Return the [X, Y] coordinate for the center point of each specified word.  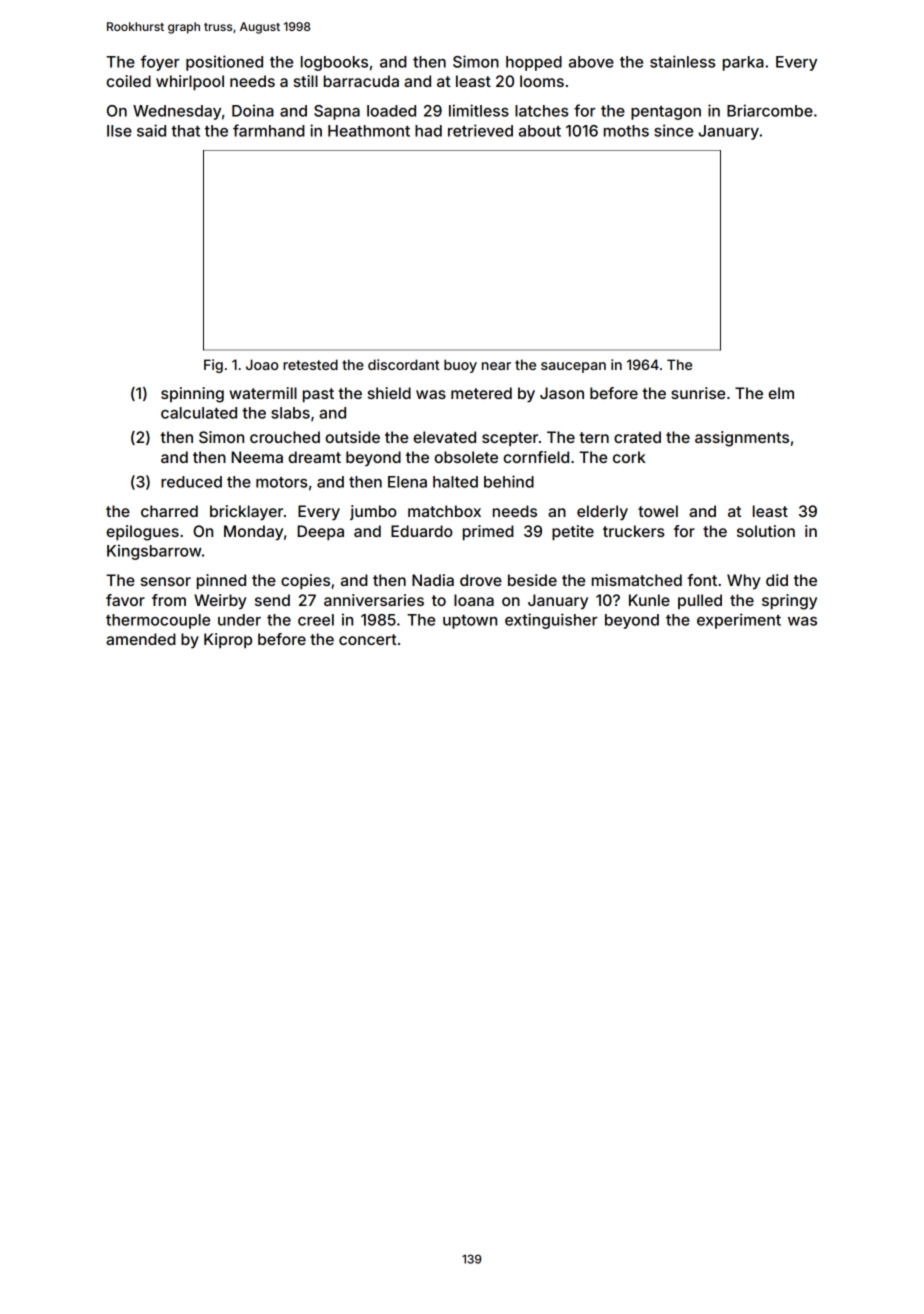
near [496, 366]
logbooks [334, 63]
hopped [534, 63]
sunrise [698, 393]
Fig [213, 366]
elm [781, 393]
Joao [262, 364]
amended [141, 639]
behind [509, 481]
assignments [742, 439]
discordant [404, 364]
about [540, 131]
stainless [682, 61]
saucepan [573, 367]
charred [169, 511]
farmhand [269, 130]
